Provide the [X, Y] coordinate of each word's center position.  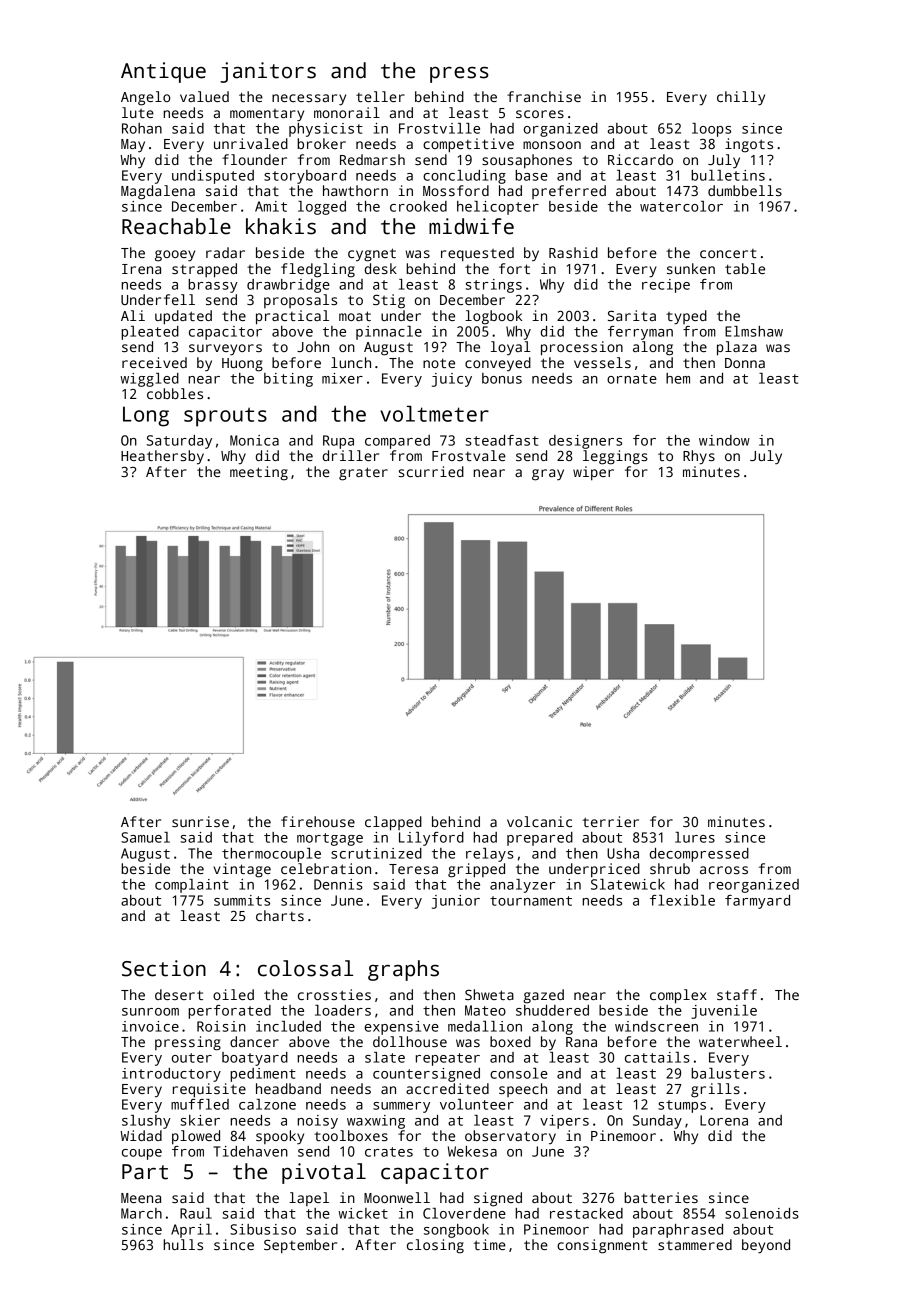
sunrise [200, 821]
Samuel [145, 837]
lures [695, 837]
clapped [393, 823]
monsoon [552, 145]
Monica [254, 440]
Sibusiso [263, 1229]
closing [435, 1246]
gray [548, 475]
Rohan [142, 128]
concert [728, 253]
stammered [695, 1244]
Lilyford [431, 839]
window [724, 440]
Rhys [699, 457]
